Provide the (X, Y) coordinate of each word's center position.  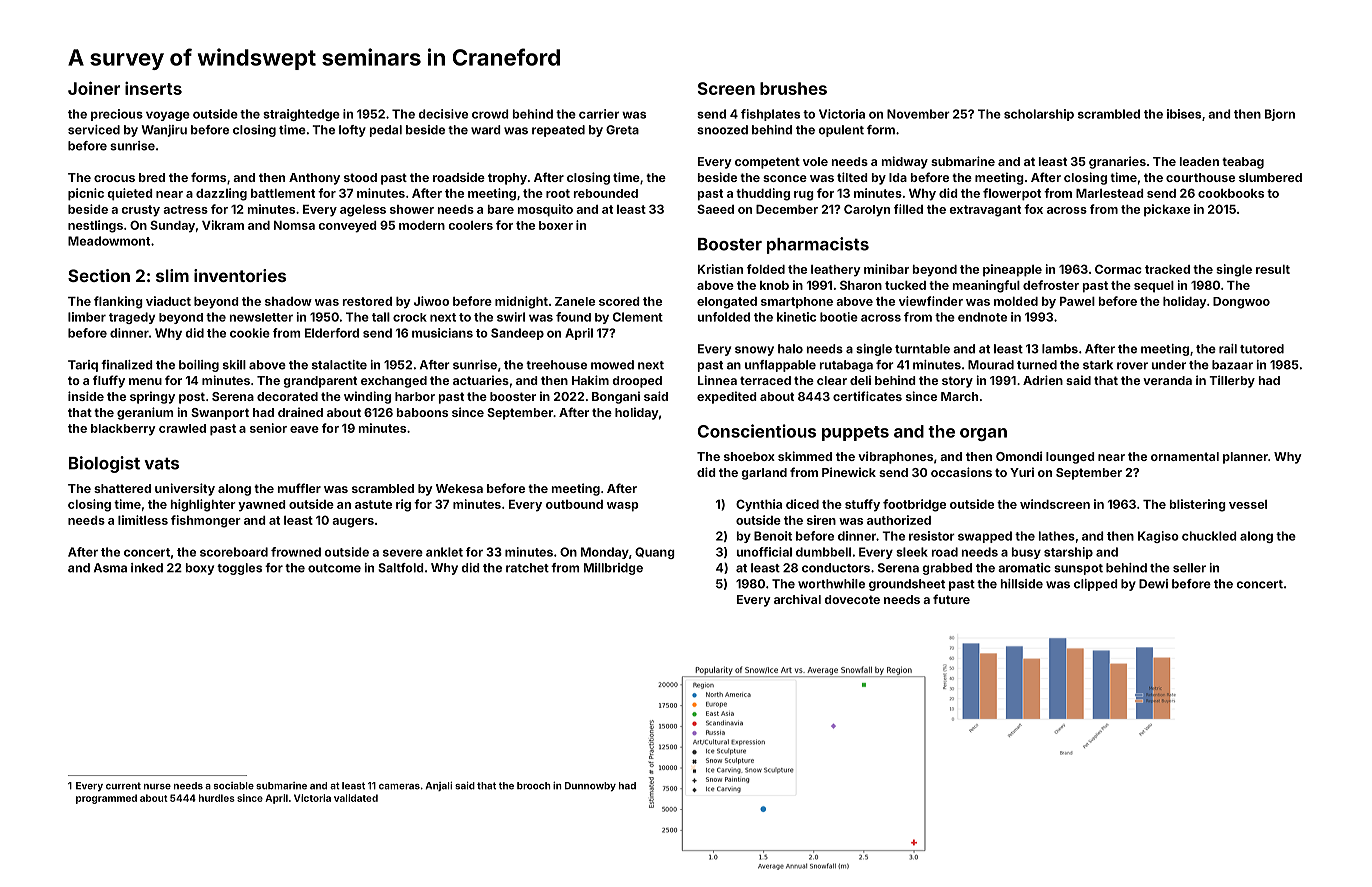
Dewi (1153, 584)
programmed (106, 799)
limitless (143, 520)
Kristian (720, 269)
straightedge (301, 115)
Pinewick (849, 472)
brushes (793, 88)
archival (797, 599)
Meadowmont (109, 241)
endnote (982, 317)
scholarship (1039, 115)
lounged (1070, 458)
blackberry (123, 430)
